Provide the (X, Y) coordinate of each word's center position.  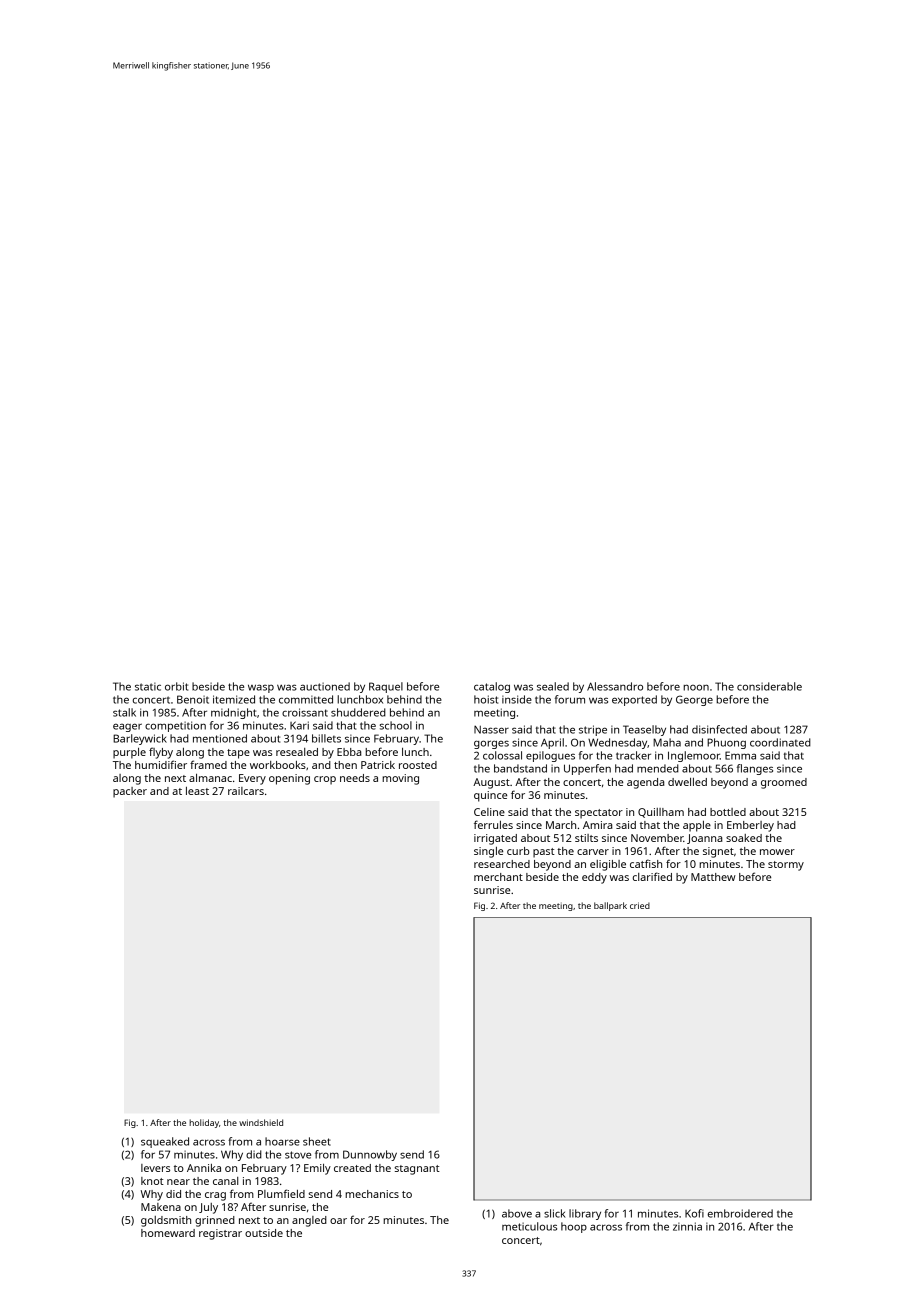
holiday (204, 1123)
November (657, 838)
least (197, 791)
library (585, 1214)
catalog (492, 687)
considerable (769, 686)
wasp (261, 688)
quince (490, 796)
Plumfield (281, 1193)
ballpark (610, 906)
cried (640, 905)
